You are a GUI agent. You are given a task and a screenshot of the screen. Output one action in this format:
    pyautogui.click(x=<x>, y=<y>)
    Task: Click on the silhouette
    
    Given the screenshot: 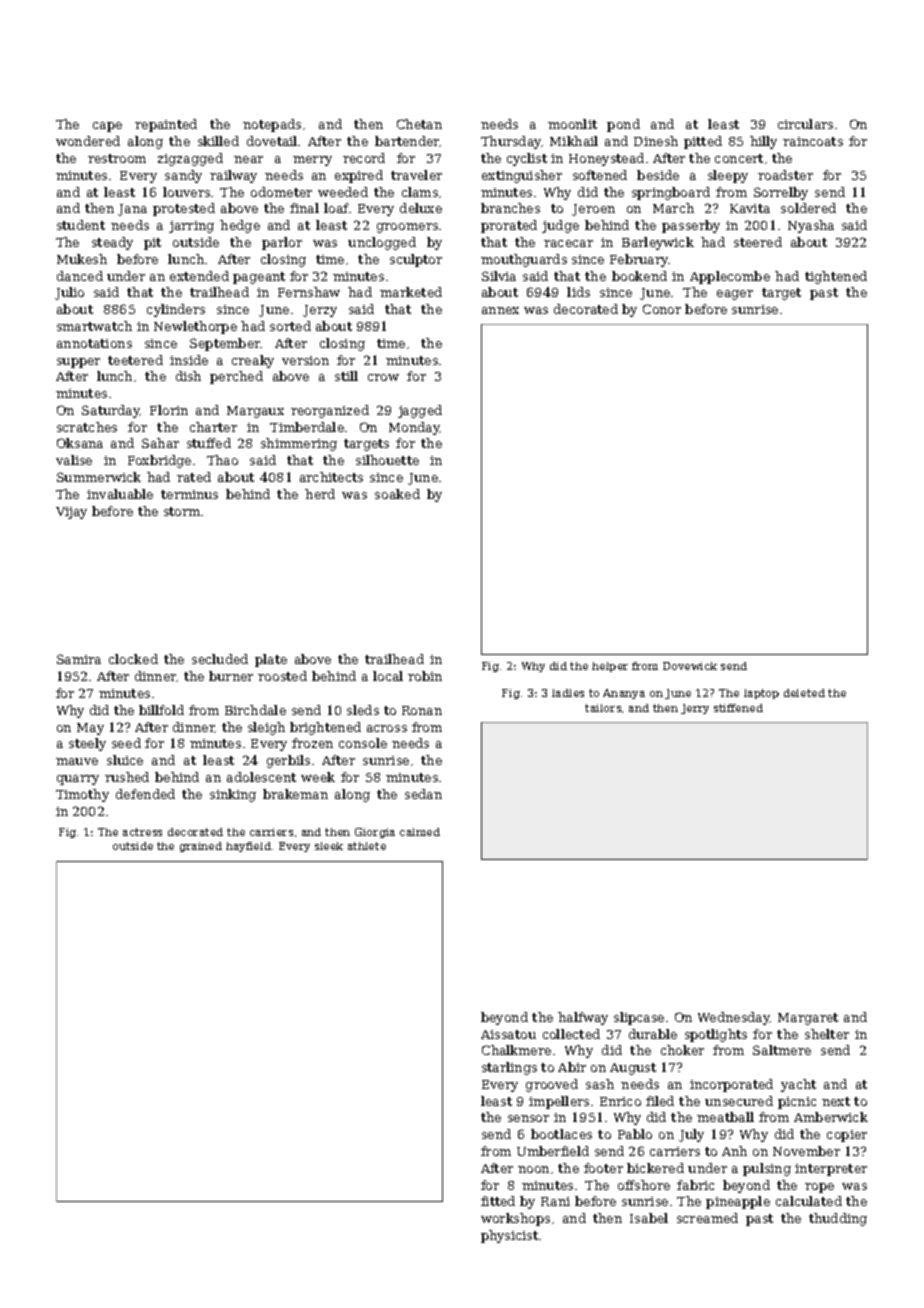 What is the action you would take?
    pyautogui.click(x=387, y=460)
